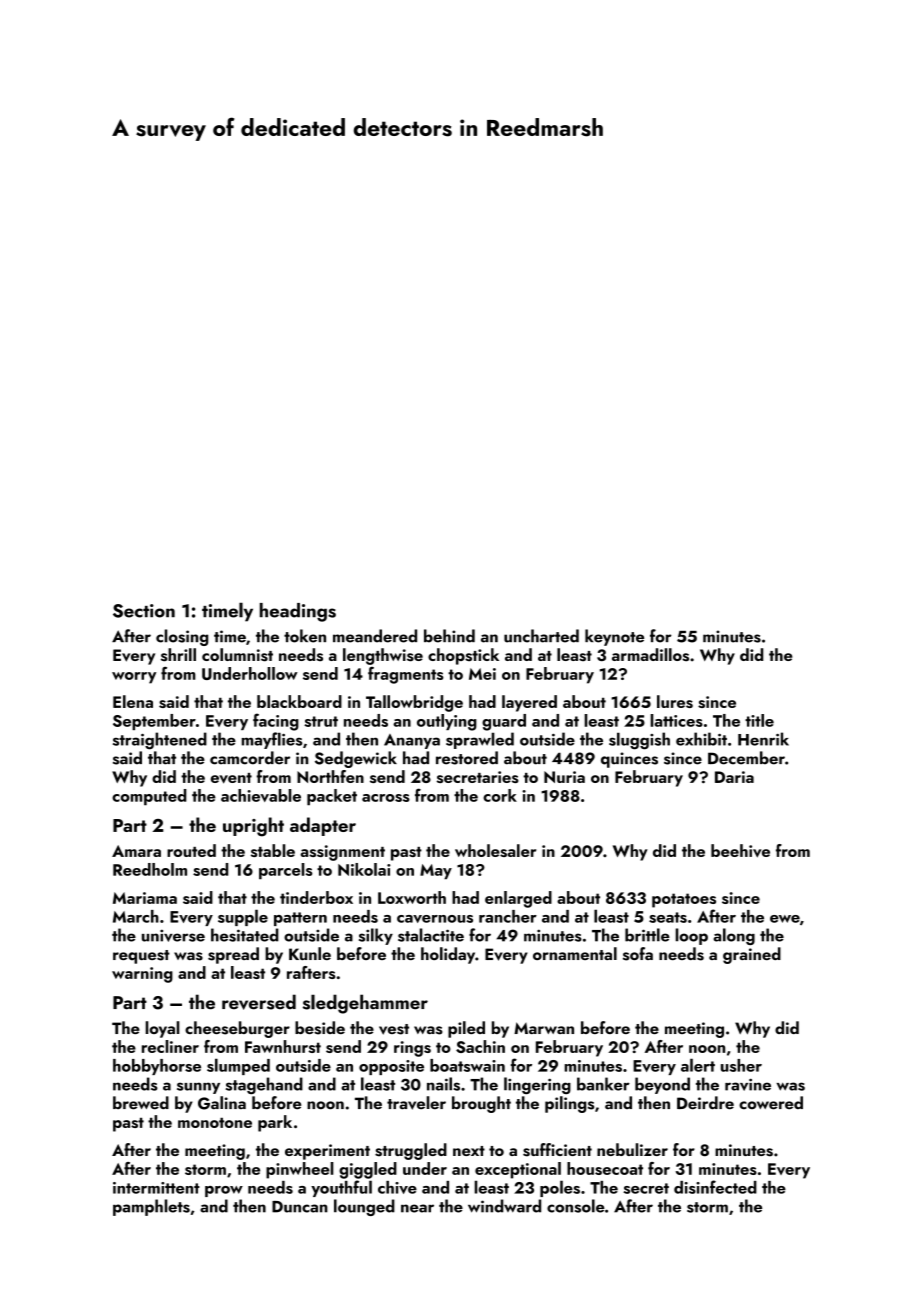 The image size is (924, 1308). Describe the element at coordinates (144, 611) in the screenshot. I see `Section` at that location.
